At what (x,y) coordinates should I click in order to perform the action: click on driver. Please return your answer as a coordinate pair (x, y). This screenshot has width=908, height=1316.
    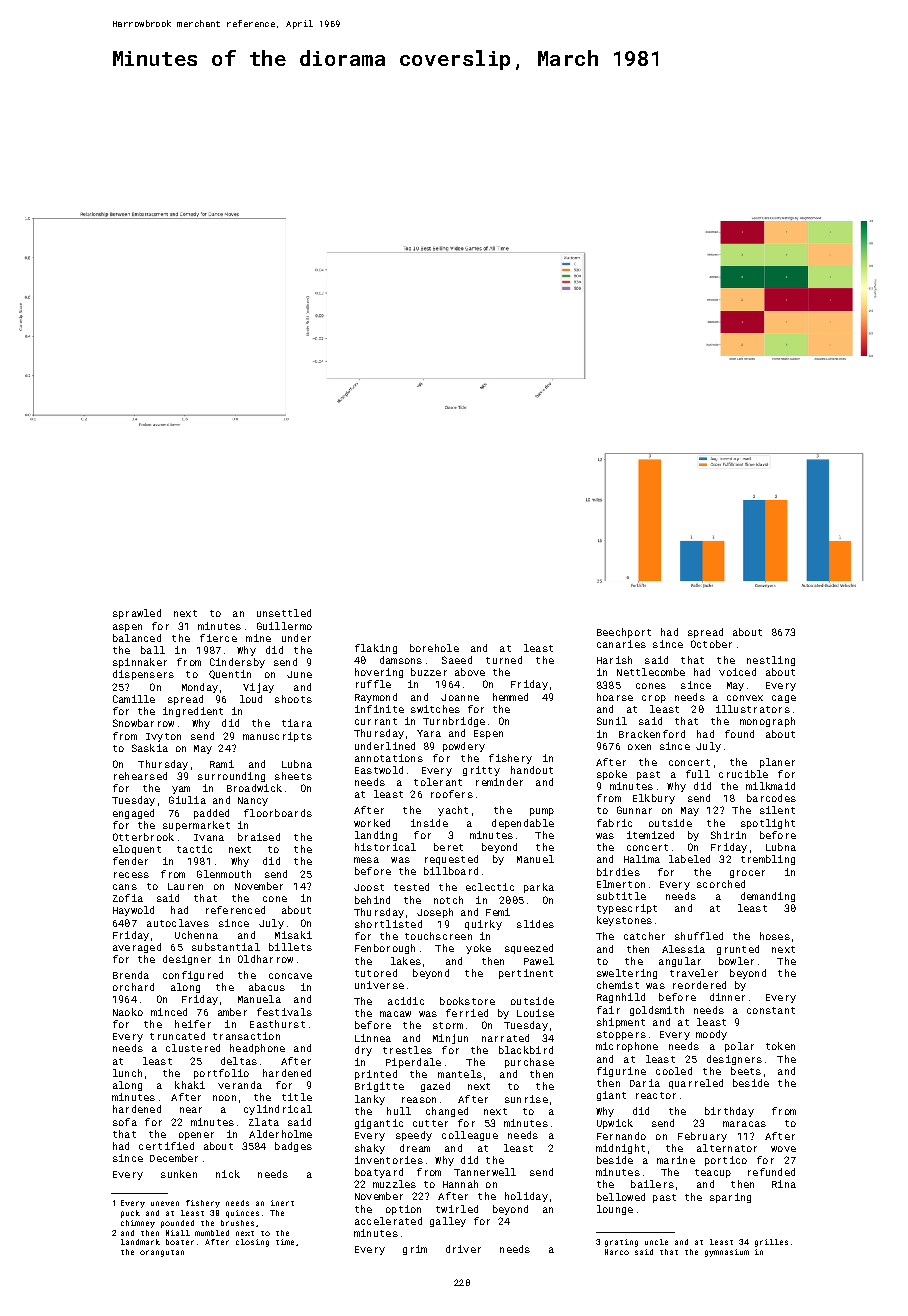
    Looking at the image, I should click on (463, 1249).
